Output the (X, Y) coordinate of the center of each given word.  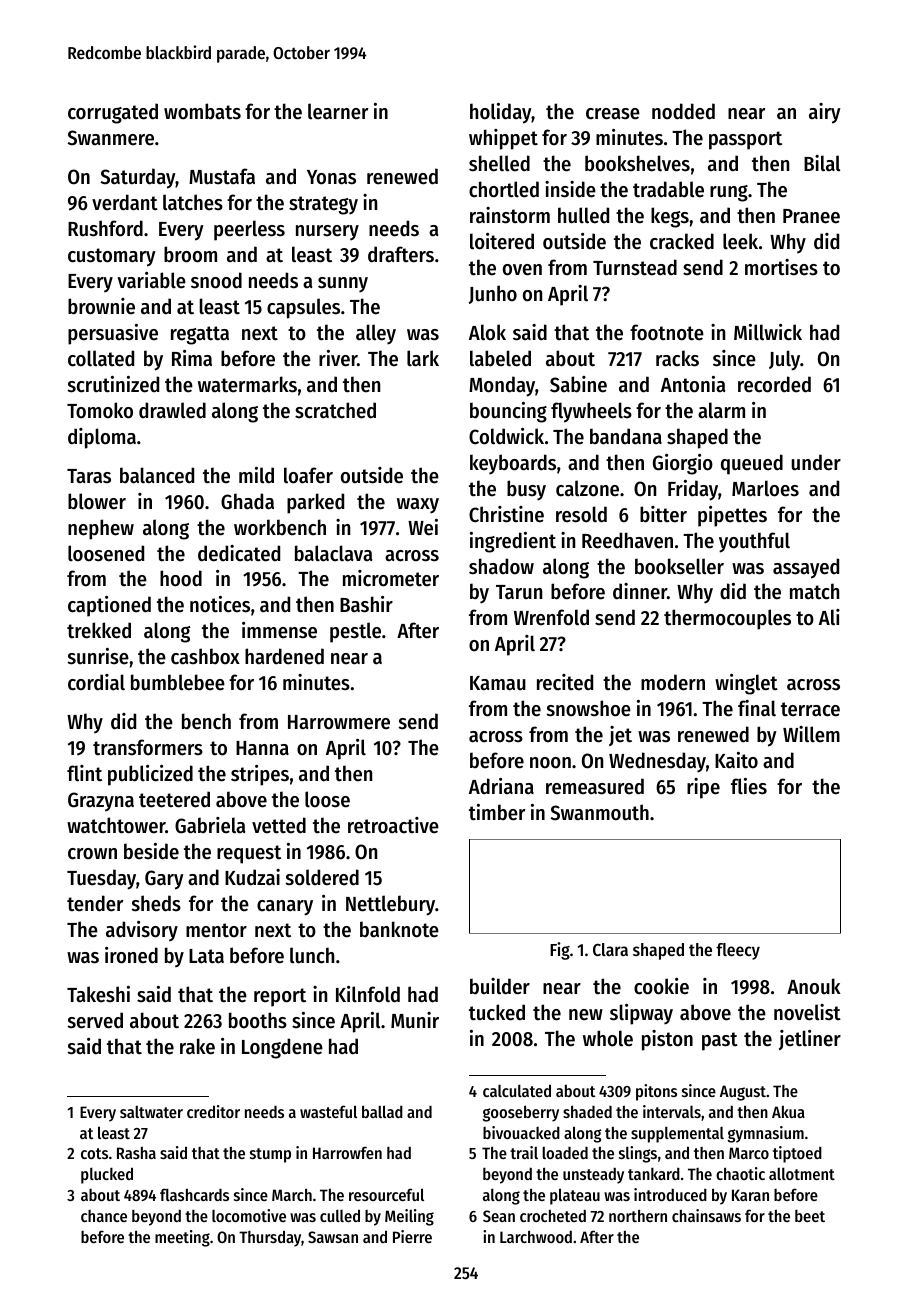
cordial (96, 682)
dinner (640, 591)
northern (638, 1216)
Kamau (498, 683)
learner (338, 111)
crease (613, 114)
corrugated (113, 113)
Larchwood (536, 1236)
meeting (182, 1238)
